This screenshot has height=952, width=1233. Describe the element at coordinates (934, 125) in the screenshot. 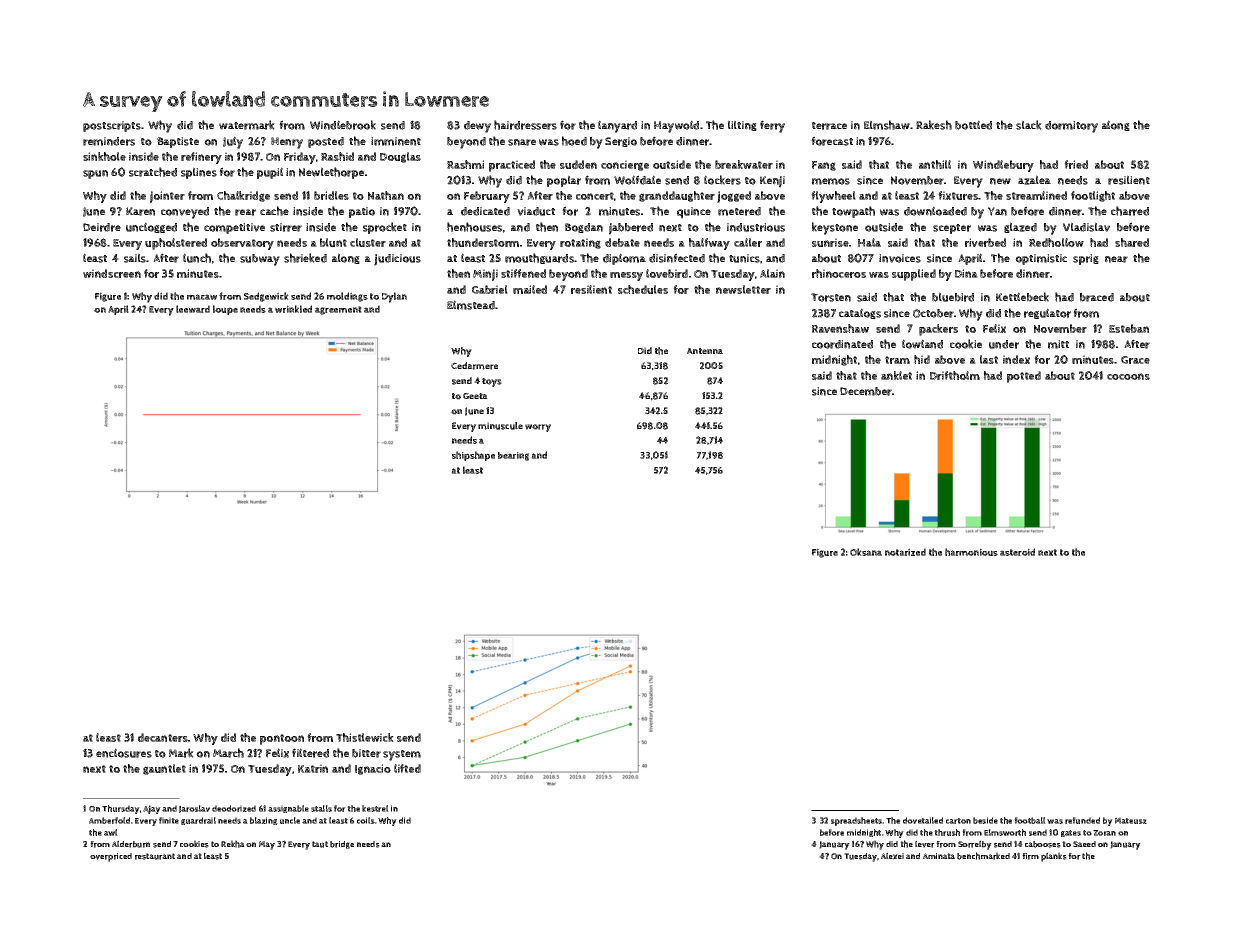

I see `Rakesh` at that location.
